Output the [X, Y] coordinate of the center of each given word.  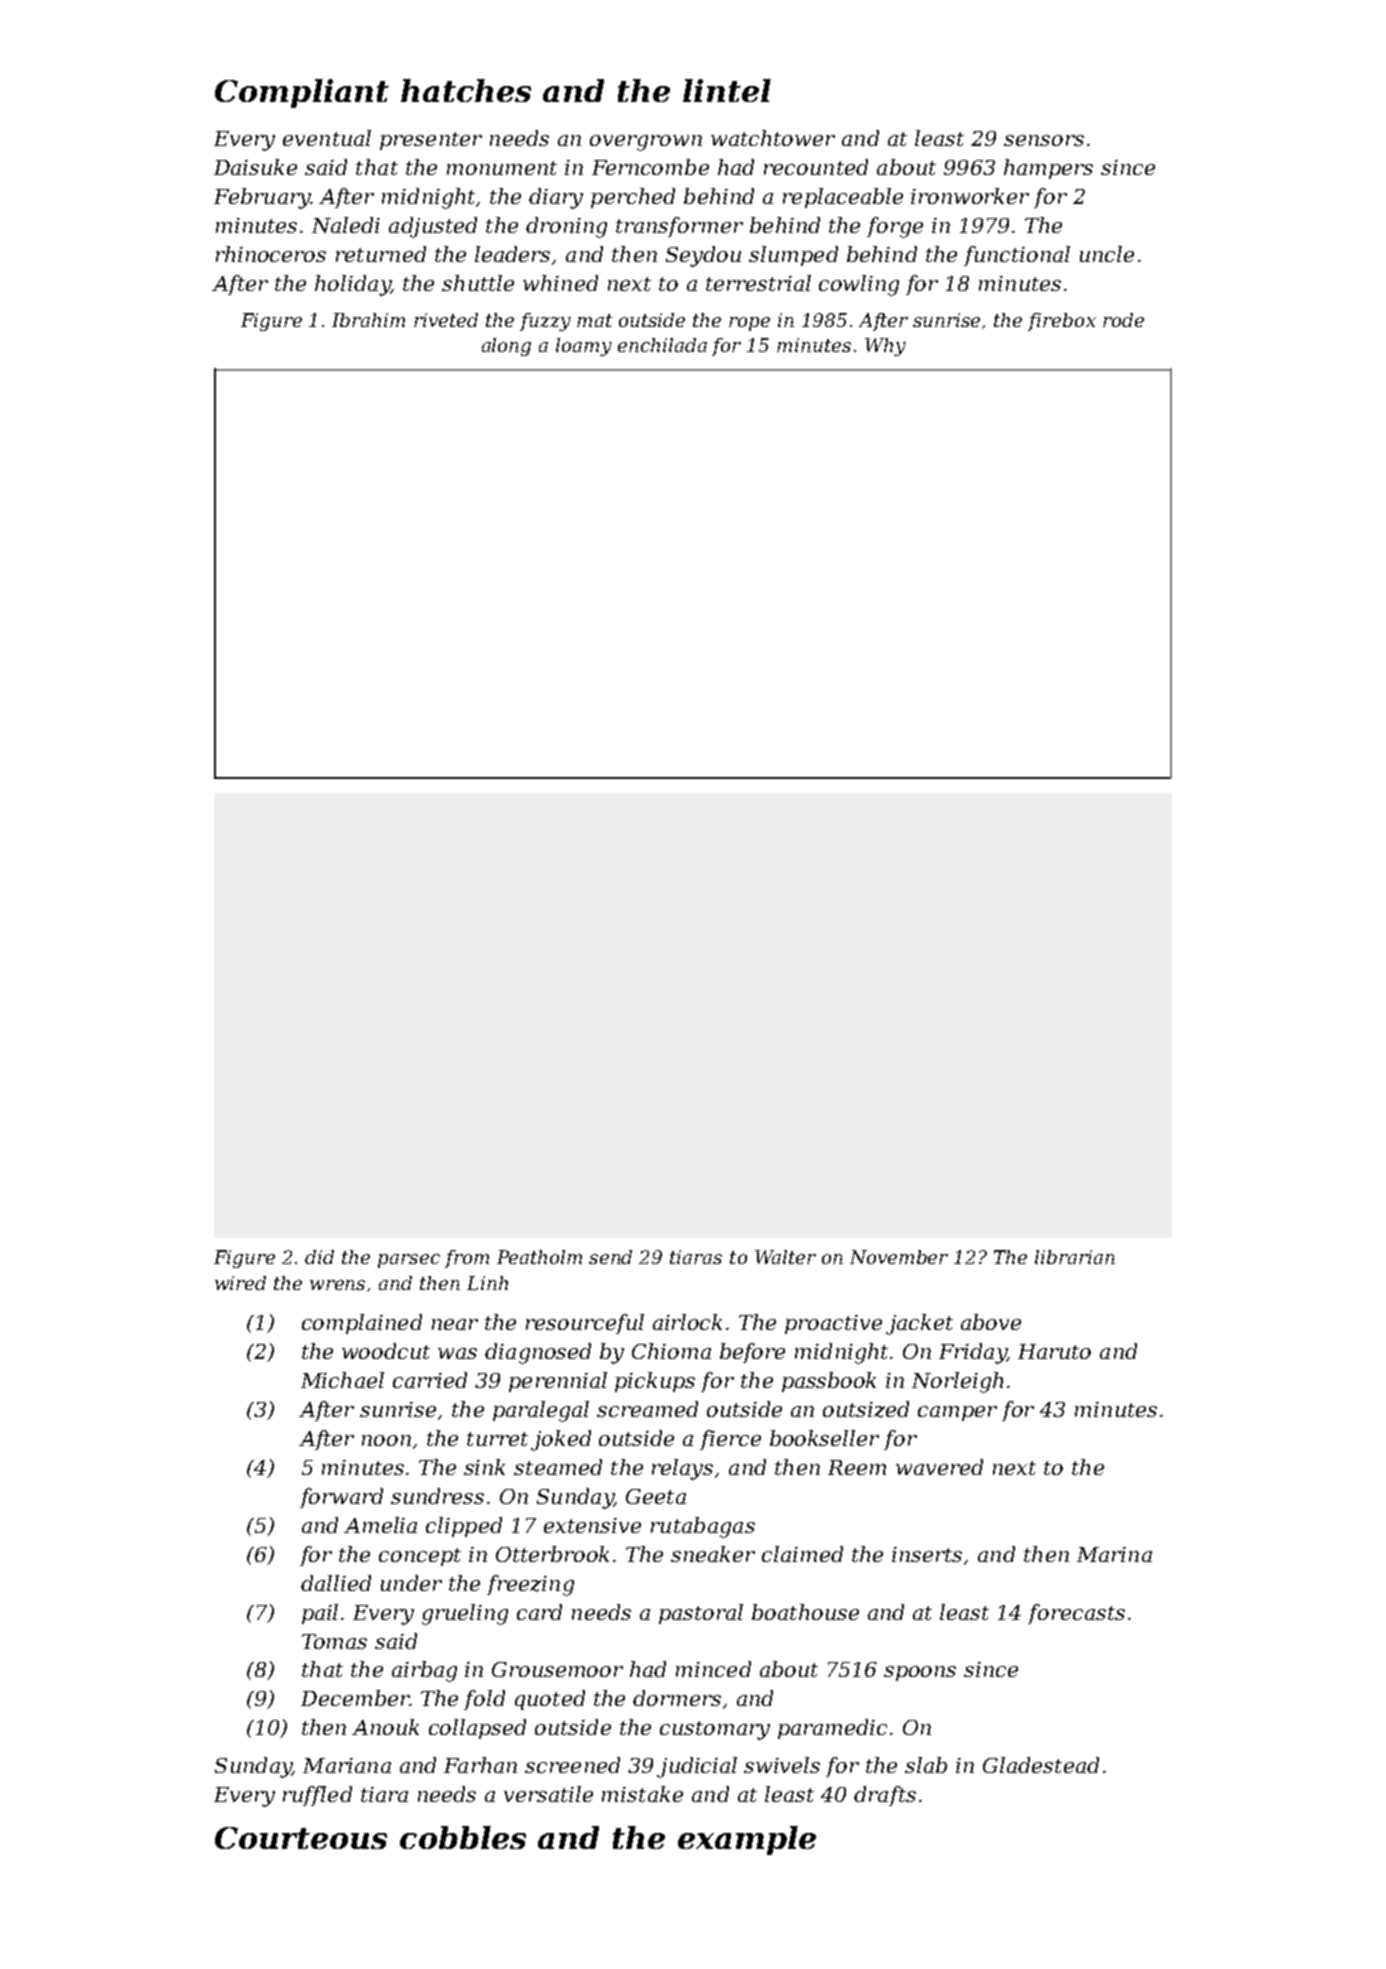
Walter [785, 1257]
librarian [1075, 1257]
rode [1123, 320]
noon [386, 1440]
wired [240, 1283]
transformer [679, 227]
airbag [424, 1671]
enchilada [662, 345]
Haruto [1054, 1351]
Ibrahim [368, 320]
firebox [1062, 322]
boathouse [805, 1612]
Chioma [671, 1351]
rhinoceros [271, 254]
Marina [1114, 1554]
